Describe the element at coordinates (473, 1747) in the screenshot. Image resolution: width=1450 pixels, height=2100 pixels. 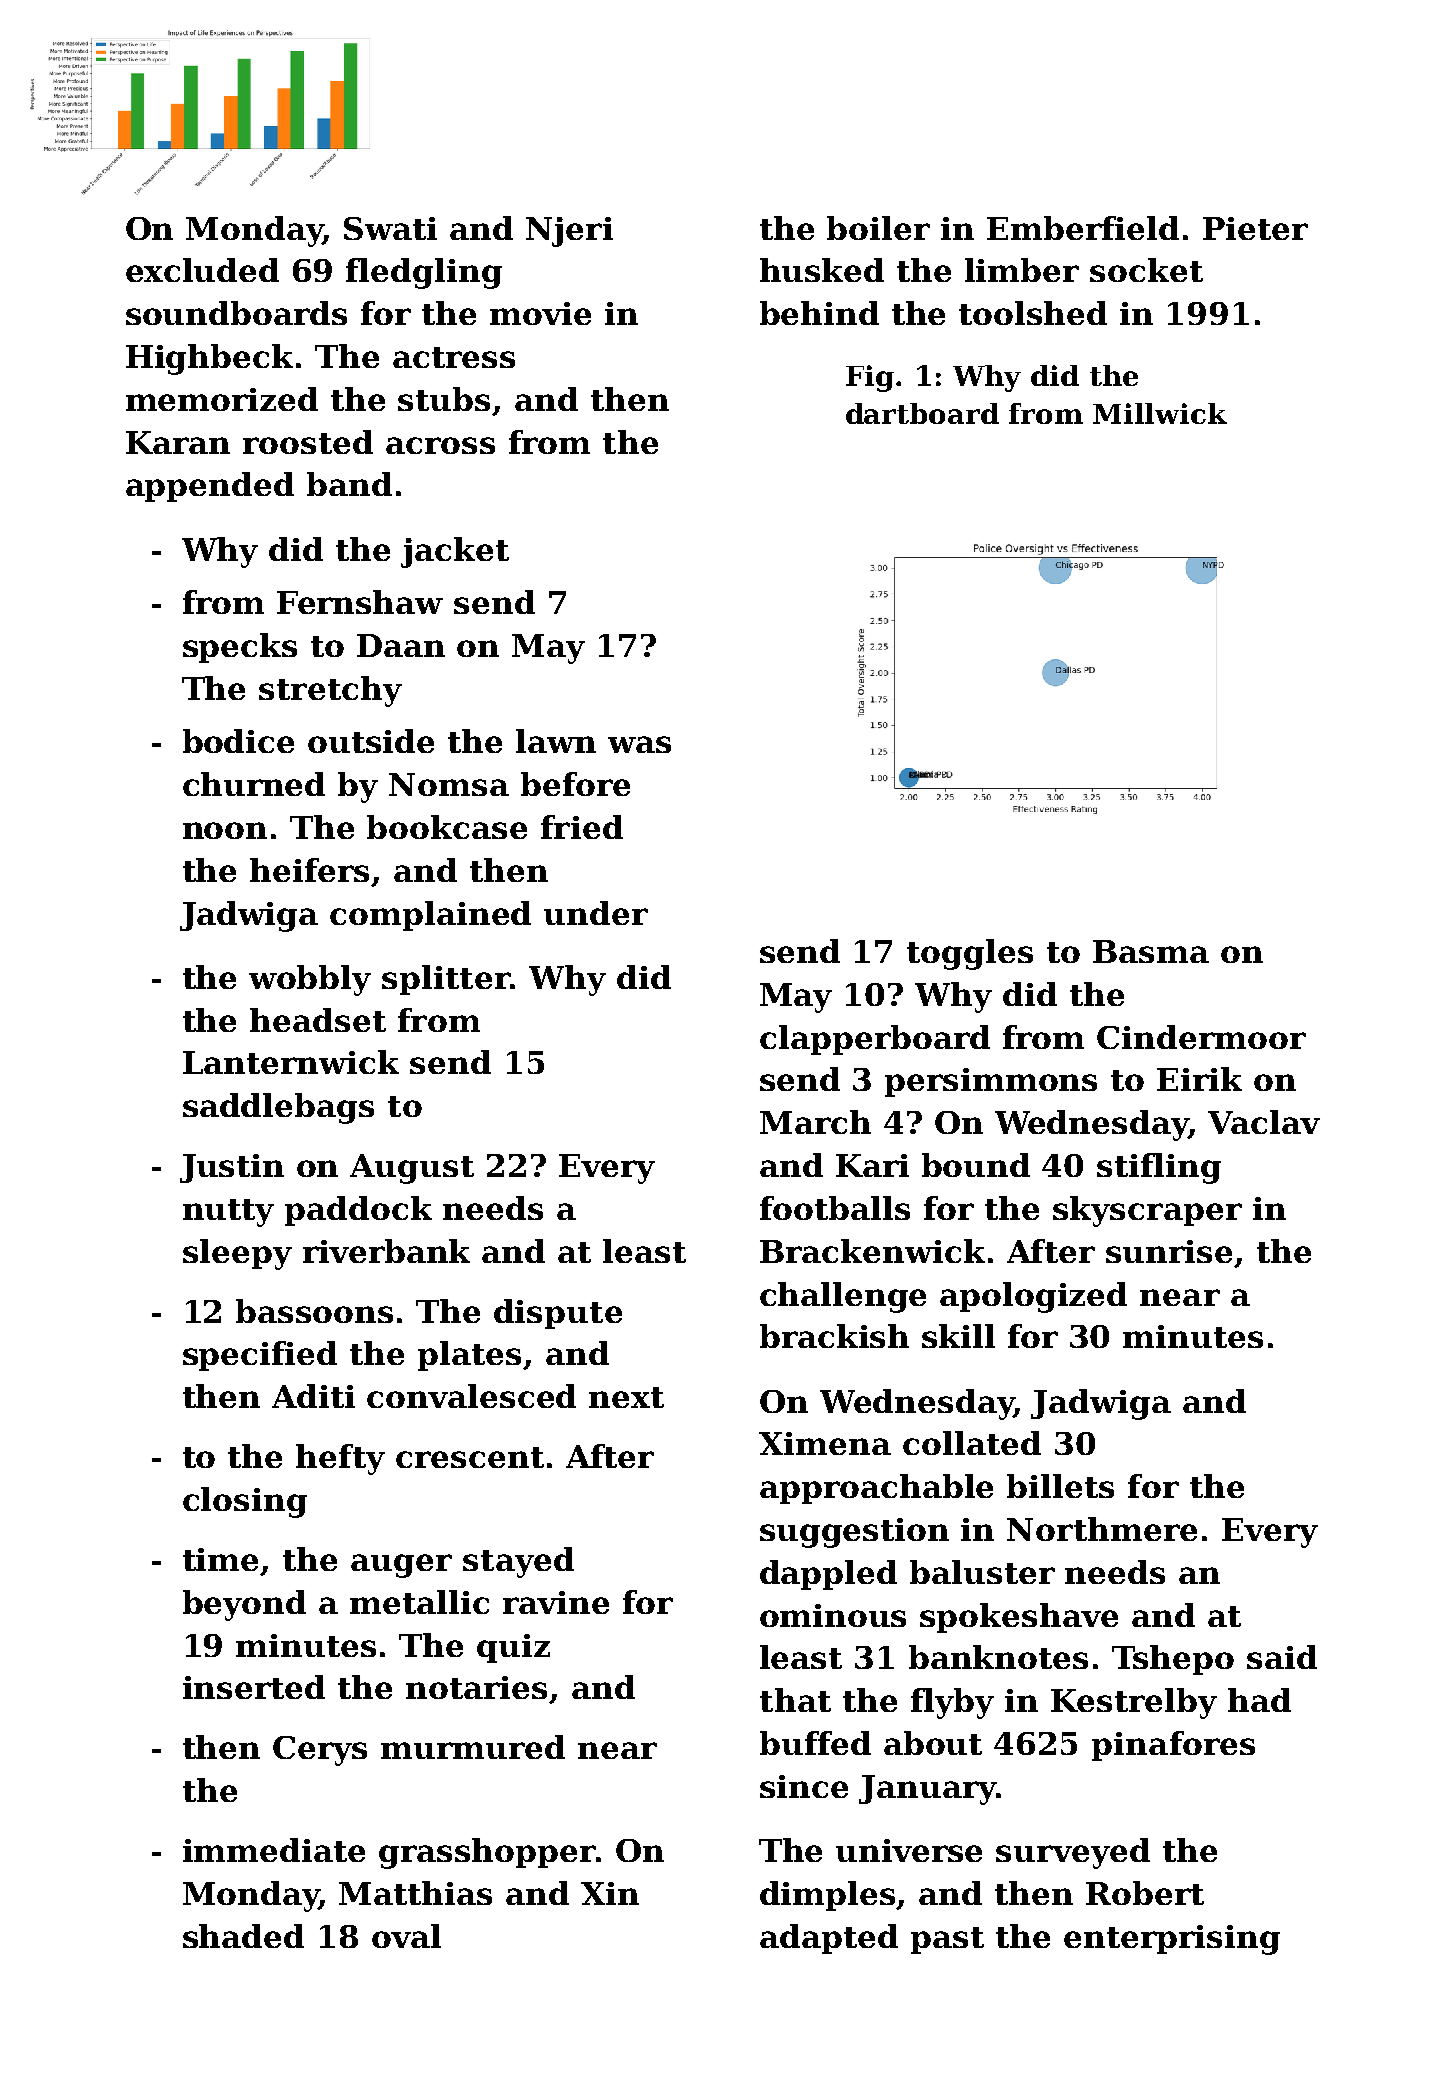
I see `murmured` at that location.
